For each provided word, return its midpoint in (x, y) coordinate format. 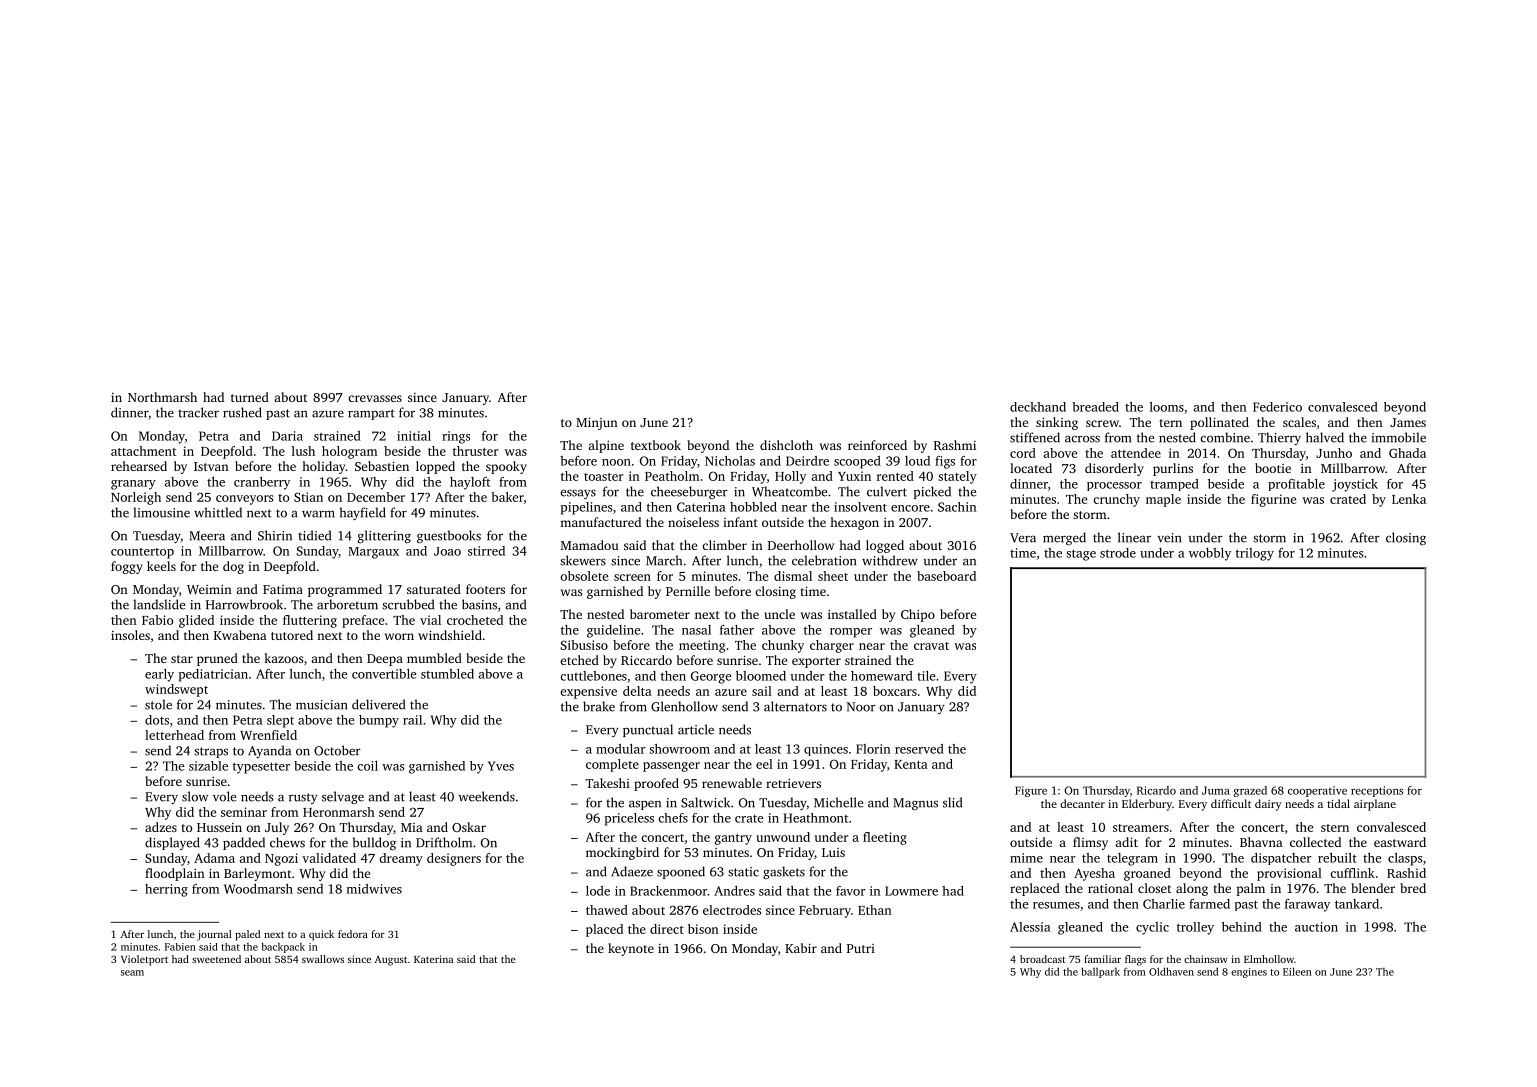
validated (329, 858)
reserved (919, 749)
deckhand (1038, 407)
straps (211, 752)
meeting (702, 646)
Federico (1277, 407)
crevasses (375, 398)
